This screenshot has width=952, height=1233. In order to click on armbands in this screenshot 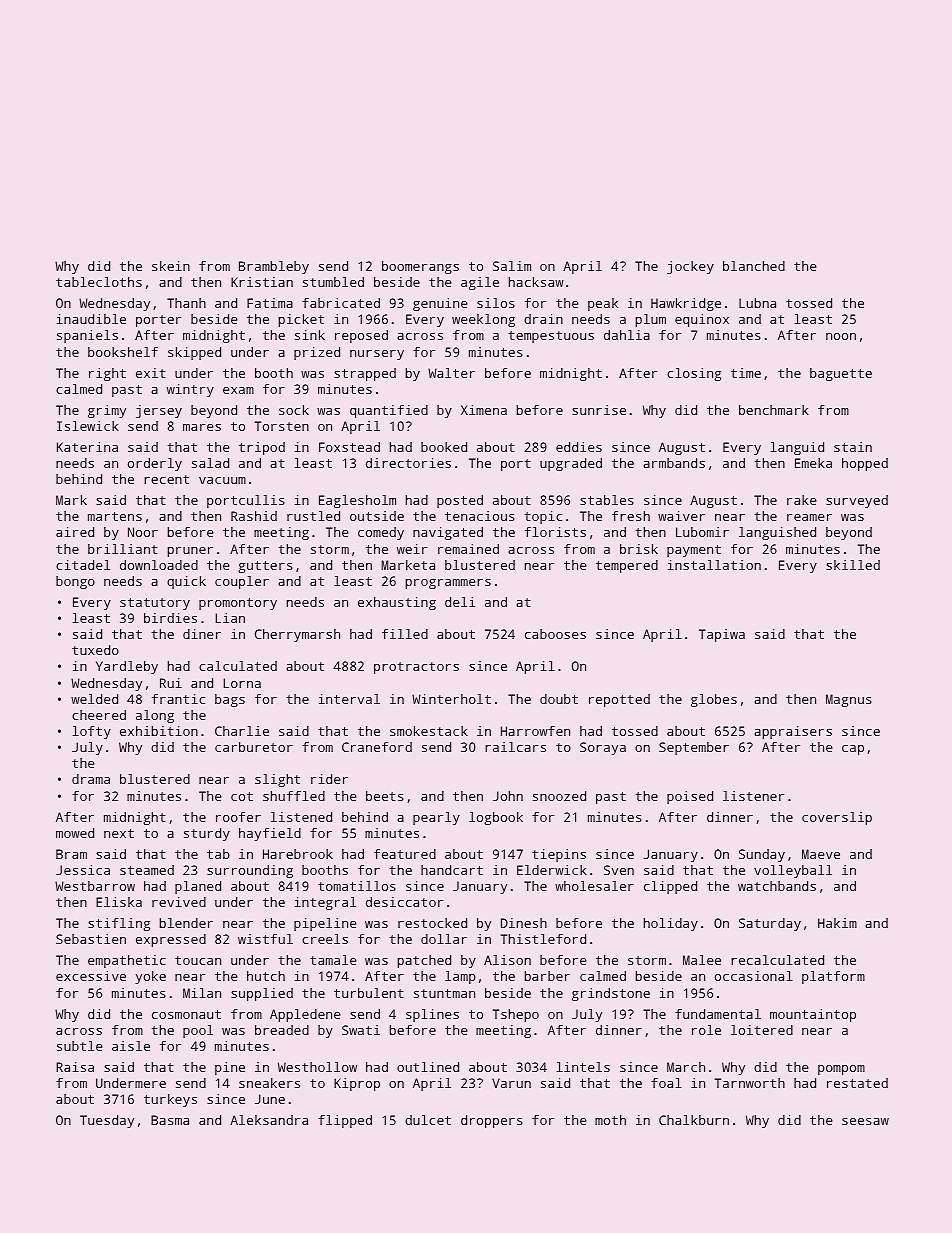, I will do `click(674, 463)`.
